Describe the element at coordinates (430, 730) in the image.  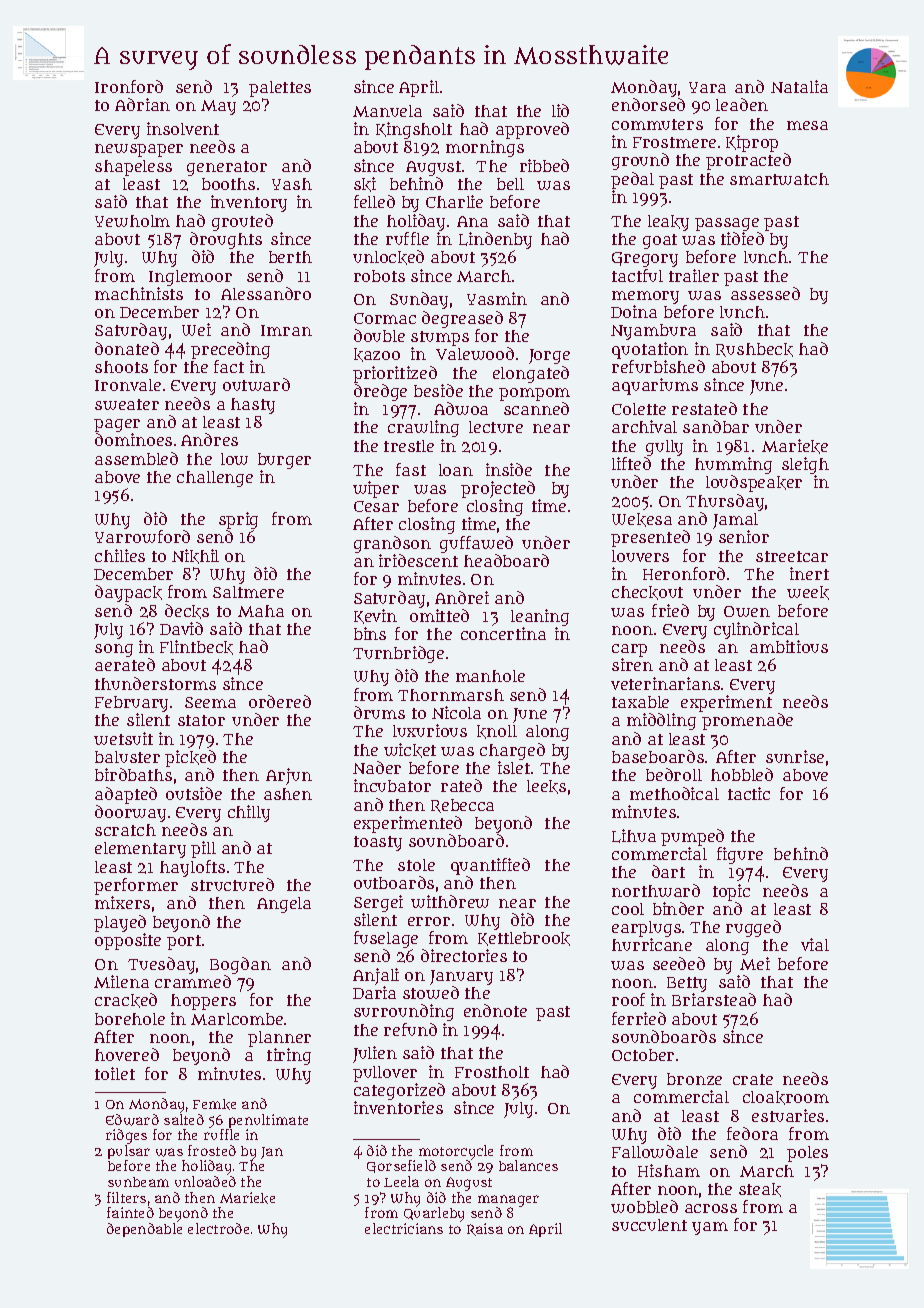
I see `luxurious` at that location.
